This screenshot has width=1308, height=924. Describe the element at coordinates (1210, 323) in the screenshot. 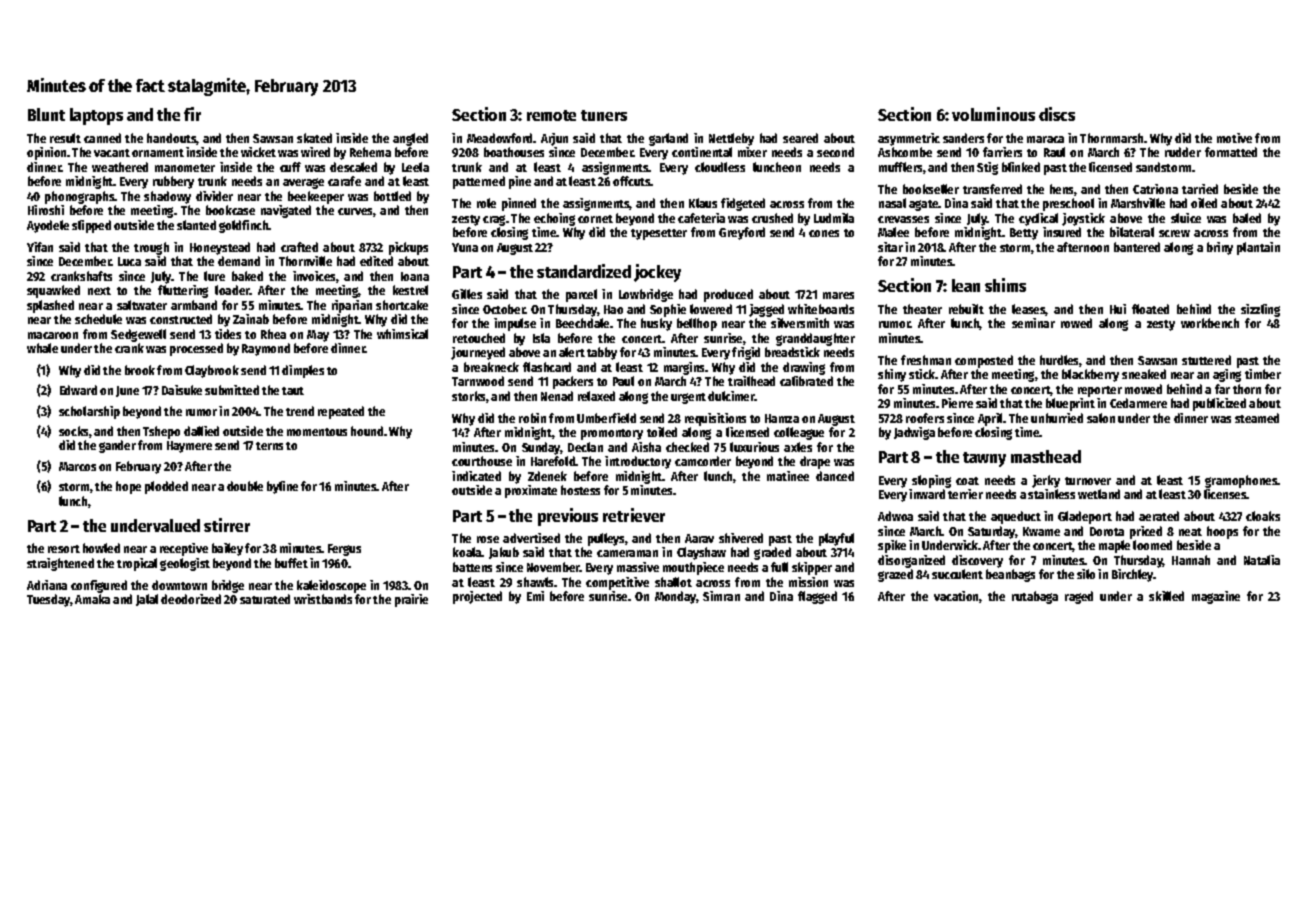

I see `workbench` at that location.
